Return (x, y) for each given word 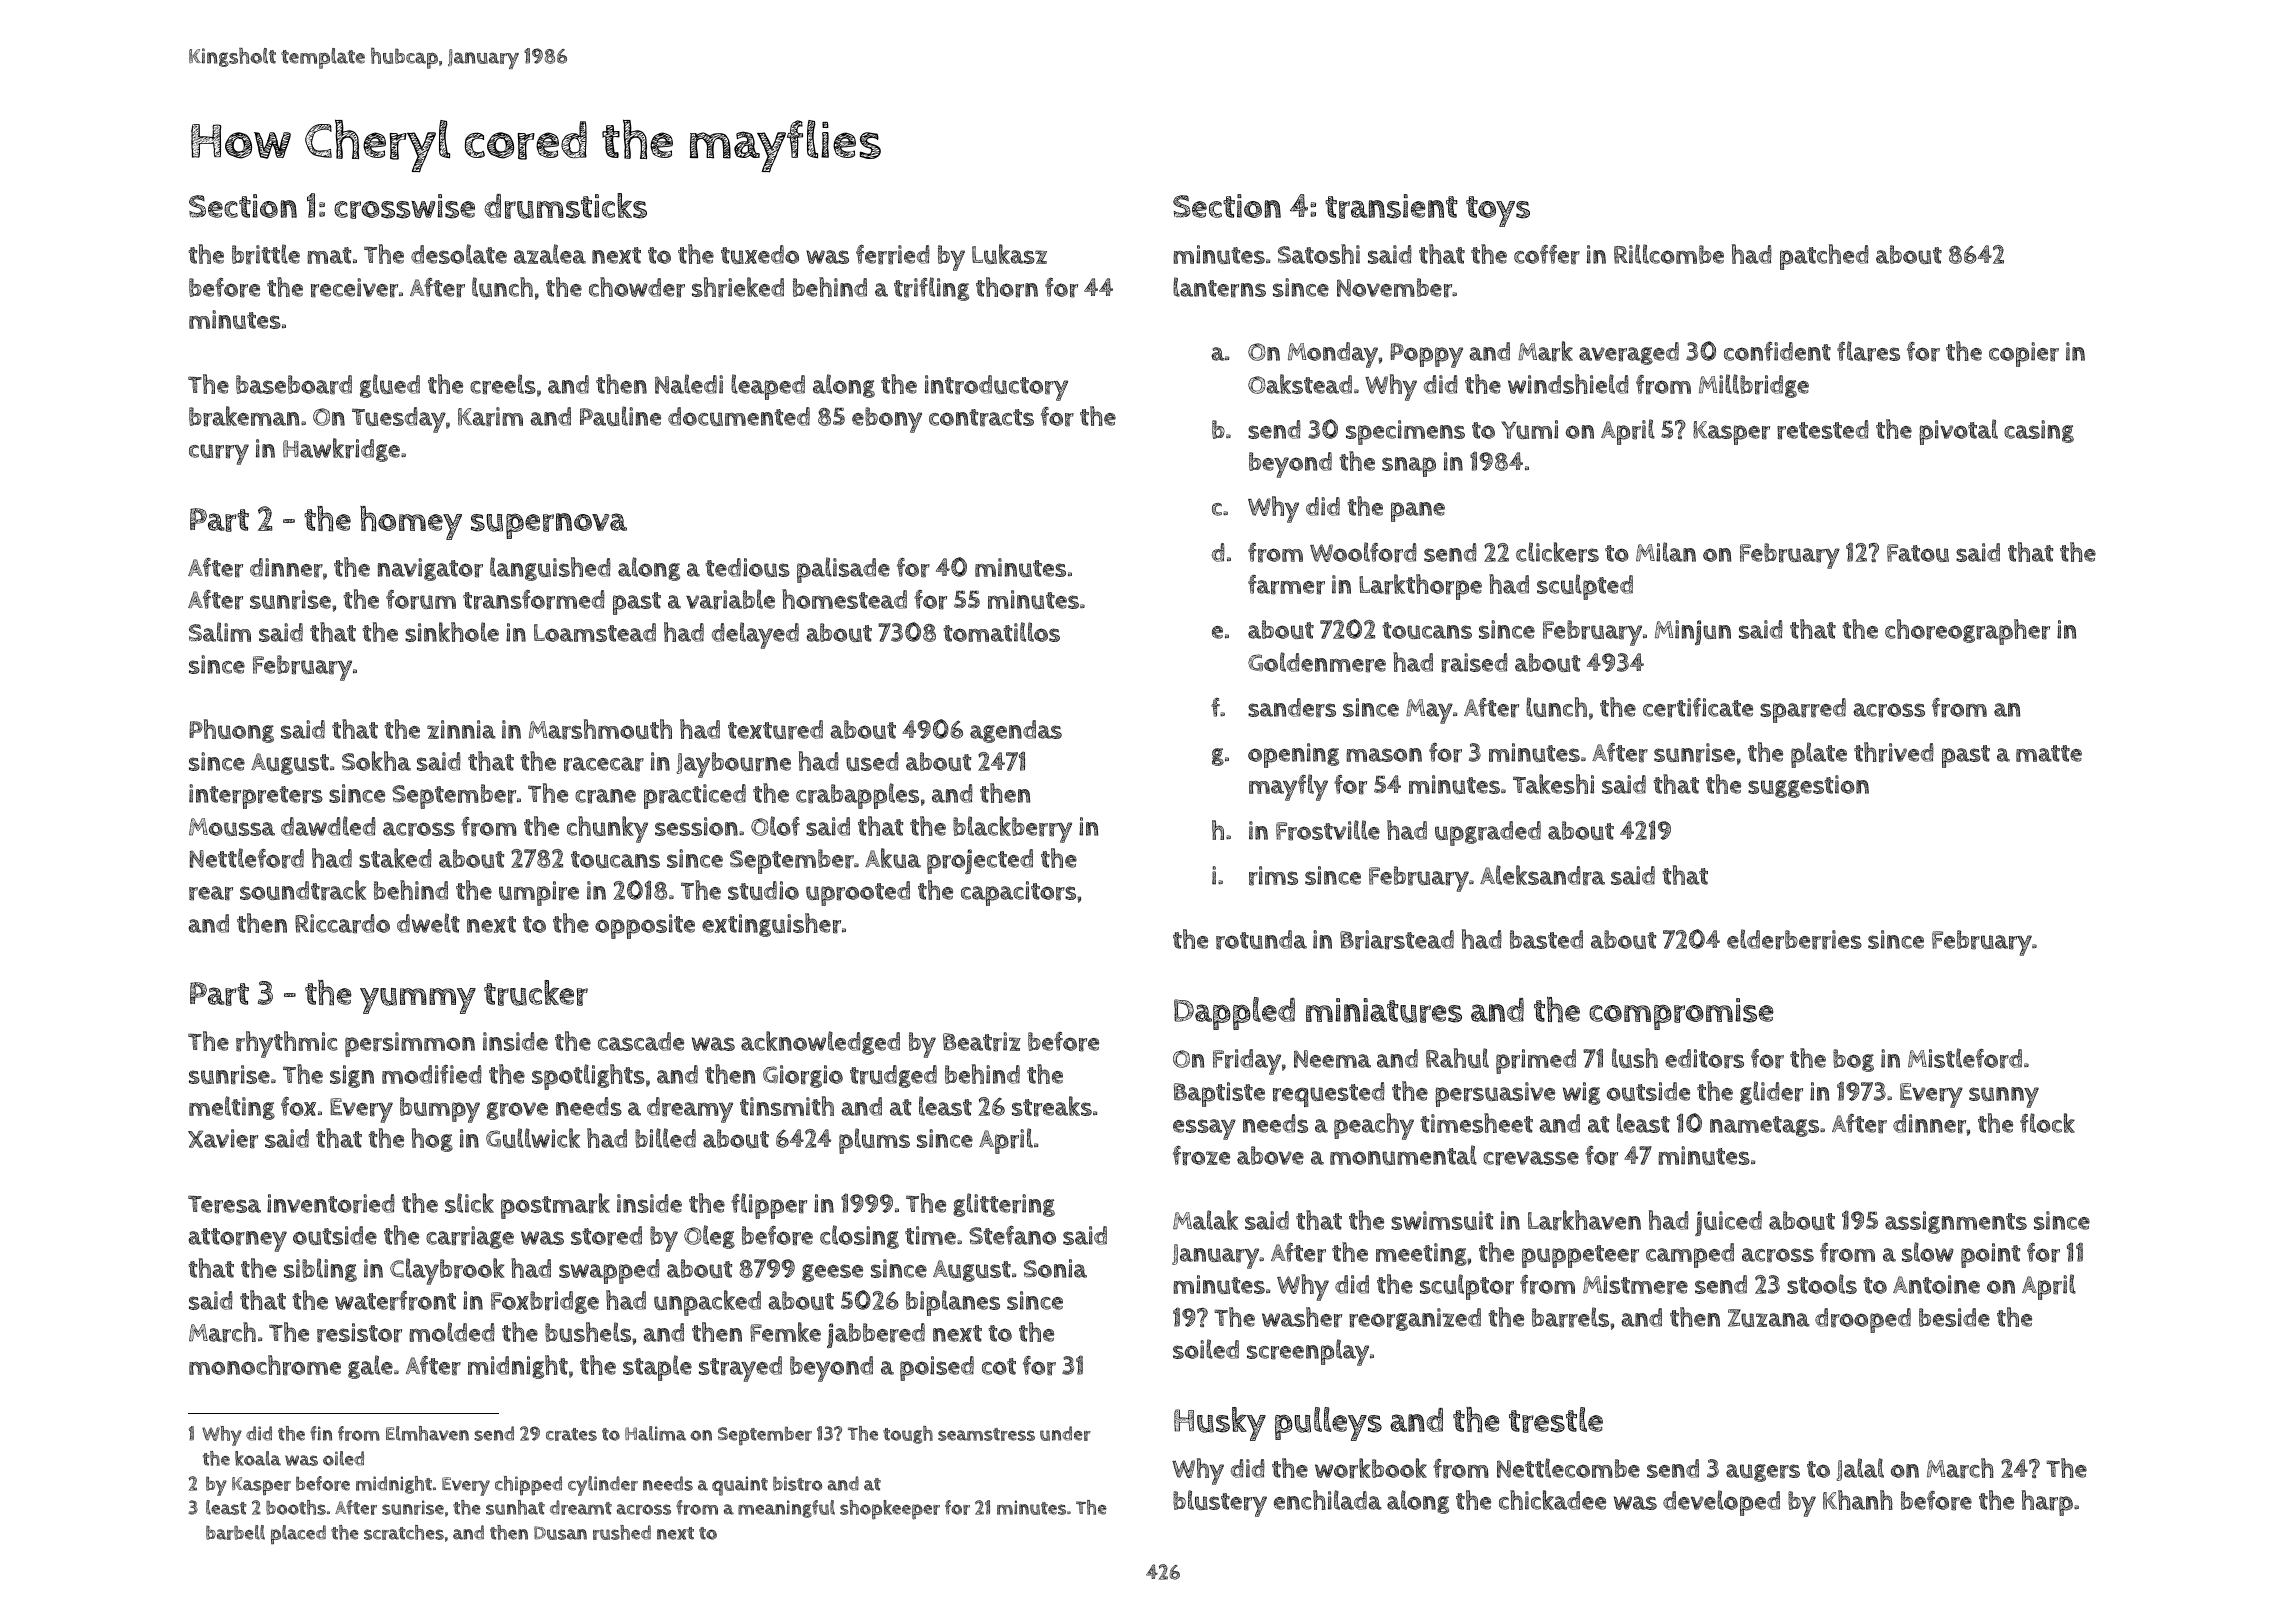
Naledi (689, 384)
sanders (1292, 708)
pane (1418, 512)
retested (1823, 430)
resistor (359, 1333)
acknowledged (820, 1043)
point (1990, 1255)
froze (1201, 1156)
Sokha (376, 761)
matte (2049, 753)
